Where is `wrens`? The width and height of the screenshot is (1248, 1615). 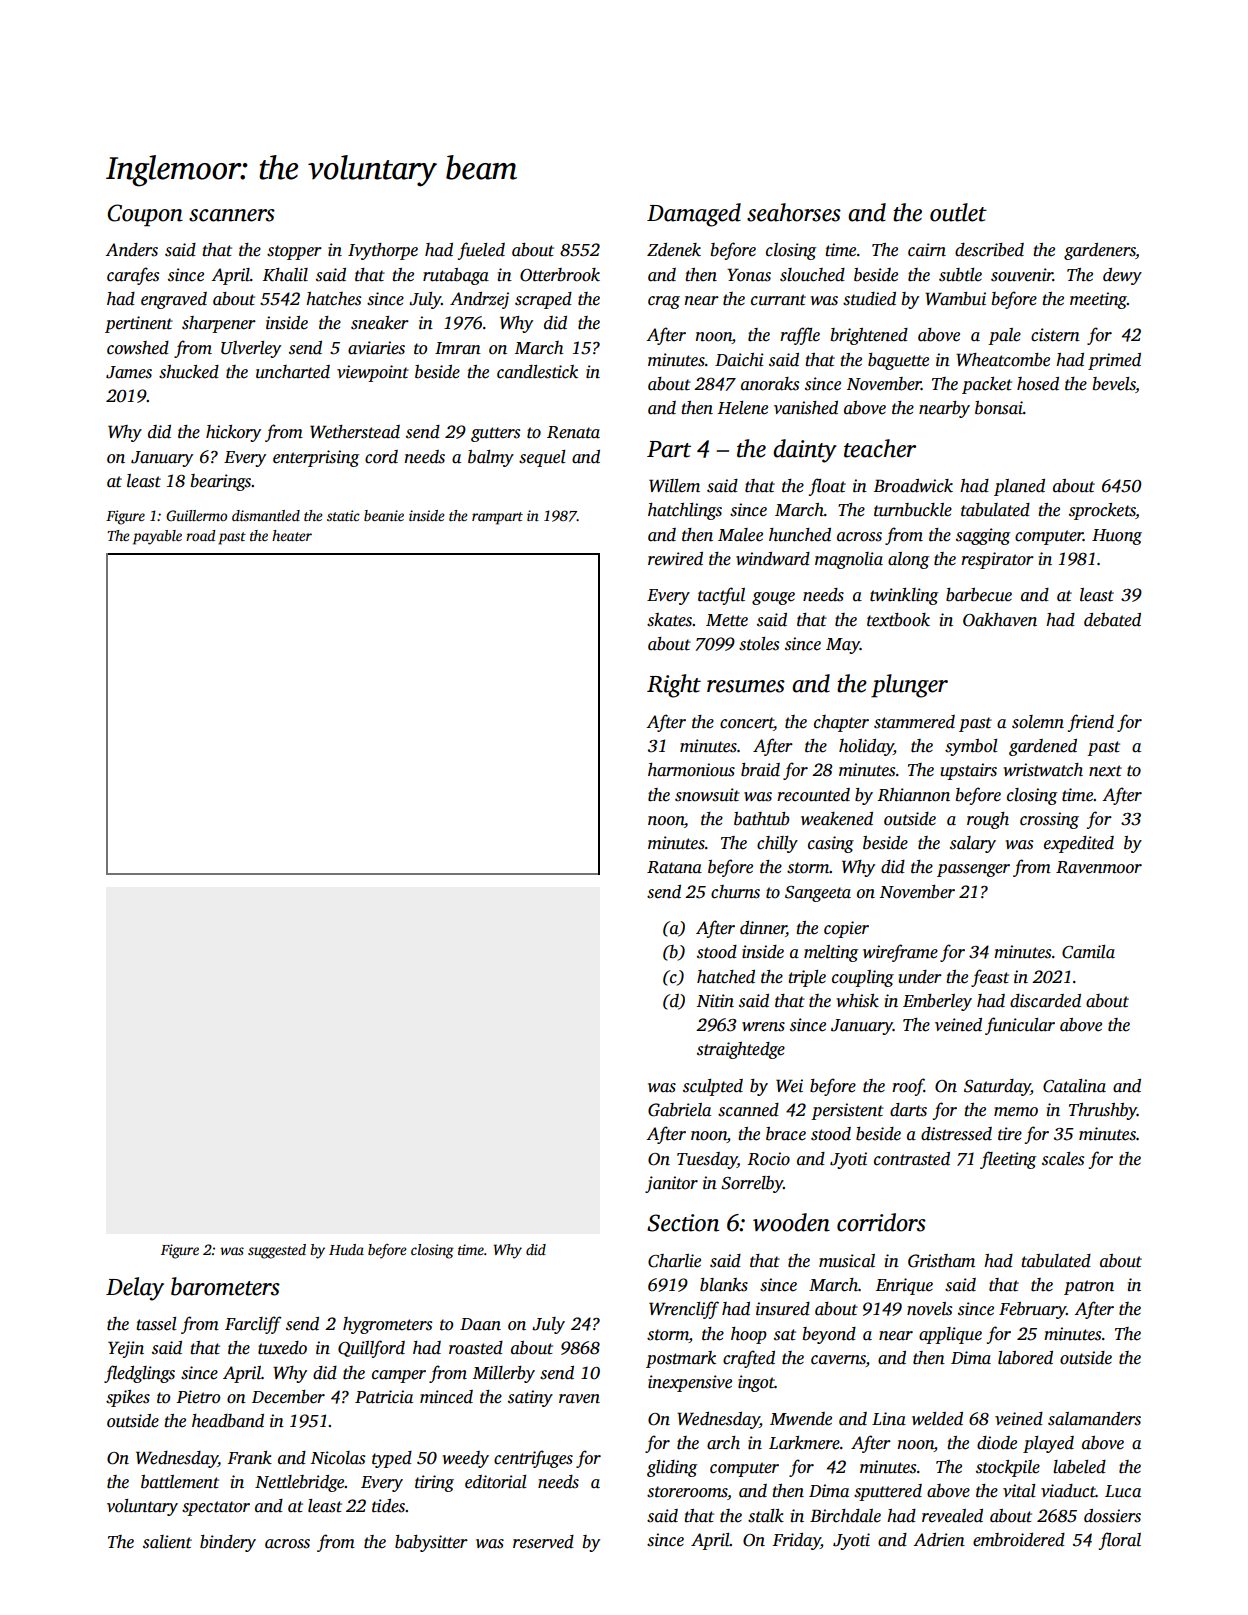 wrens is located at coordinates (763, 1027).
